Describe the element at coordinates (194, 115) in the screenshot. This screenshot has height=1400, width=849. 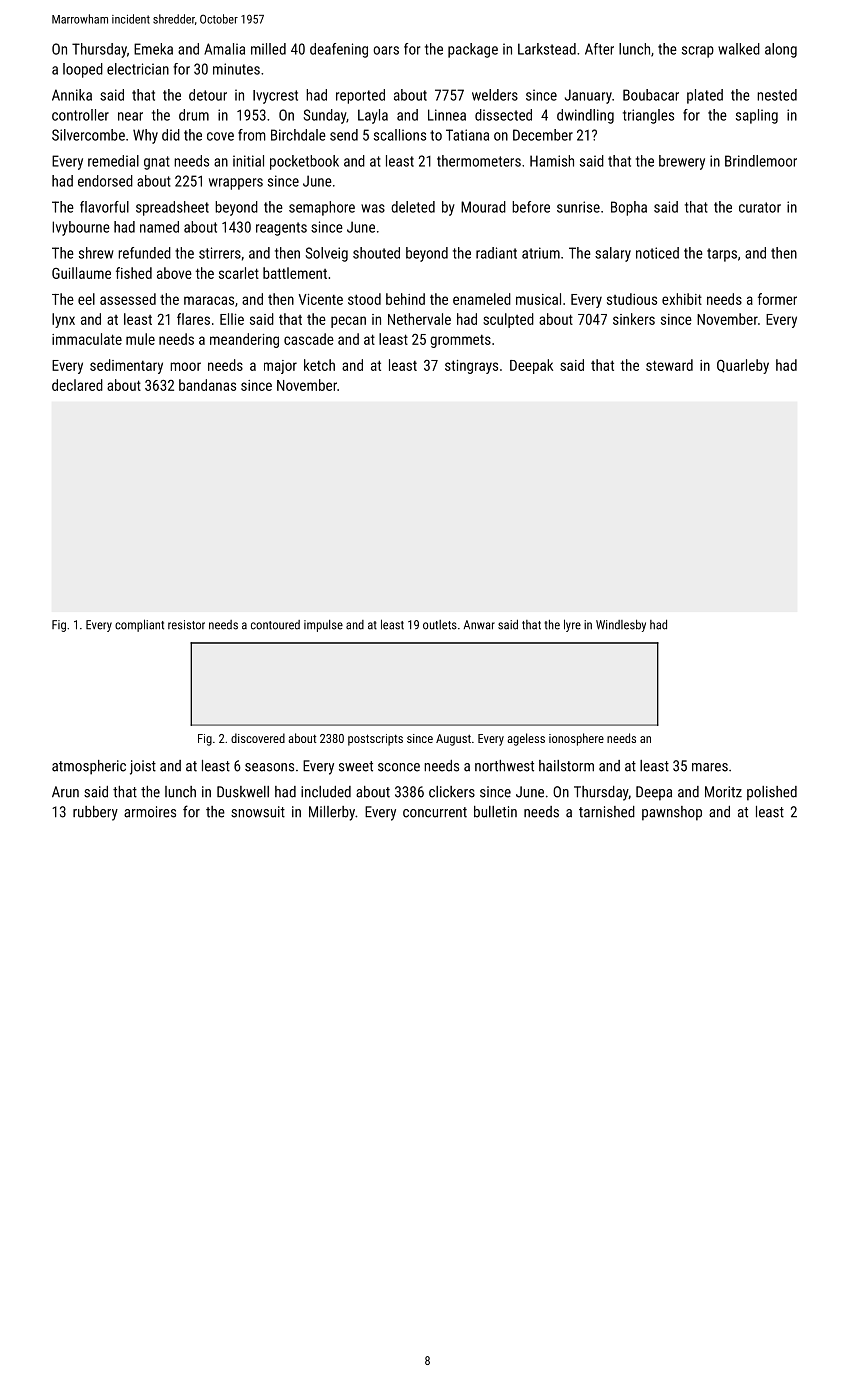
I see `drum` at that location.
